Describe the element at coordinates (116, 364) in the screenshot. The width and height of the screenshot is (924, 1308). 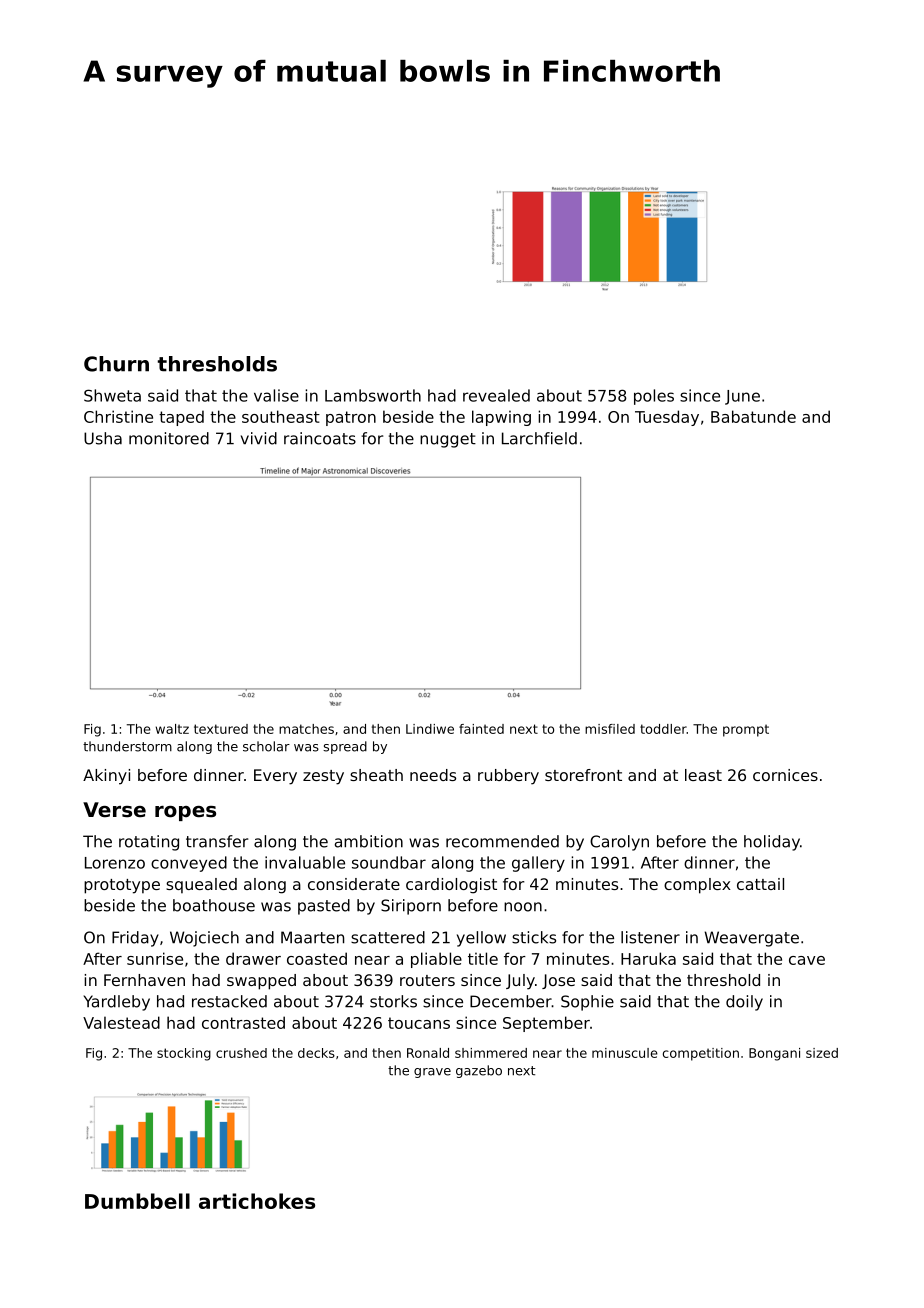
I see `Churn` at that location.
